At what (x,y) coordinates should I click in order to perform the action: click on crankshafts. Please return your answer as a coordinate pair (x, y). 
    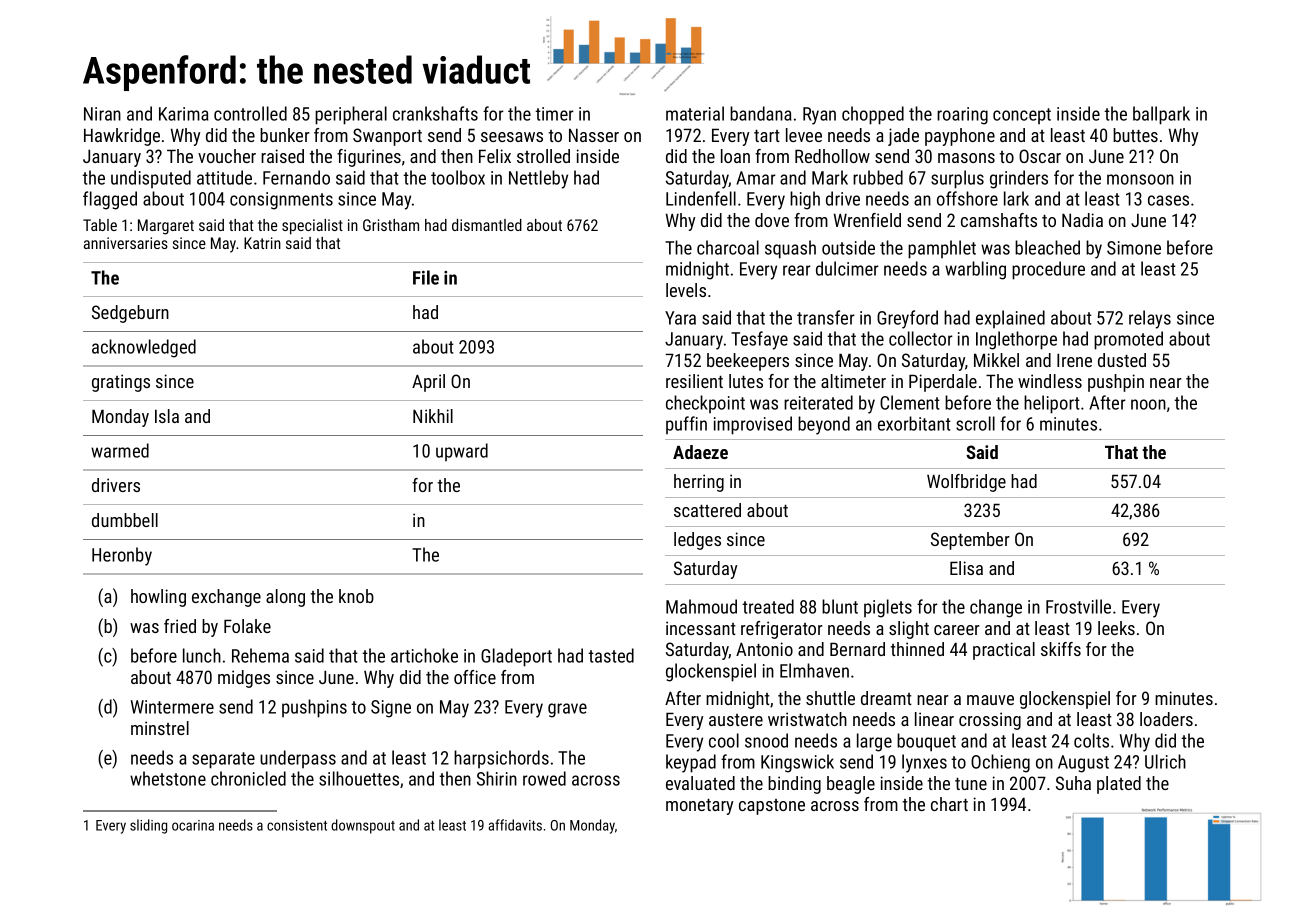
    Looking at the image, I should click on (435, 113).
